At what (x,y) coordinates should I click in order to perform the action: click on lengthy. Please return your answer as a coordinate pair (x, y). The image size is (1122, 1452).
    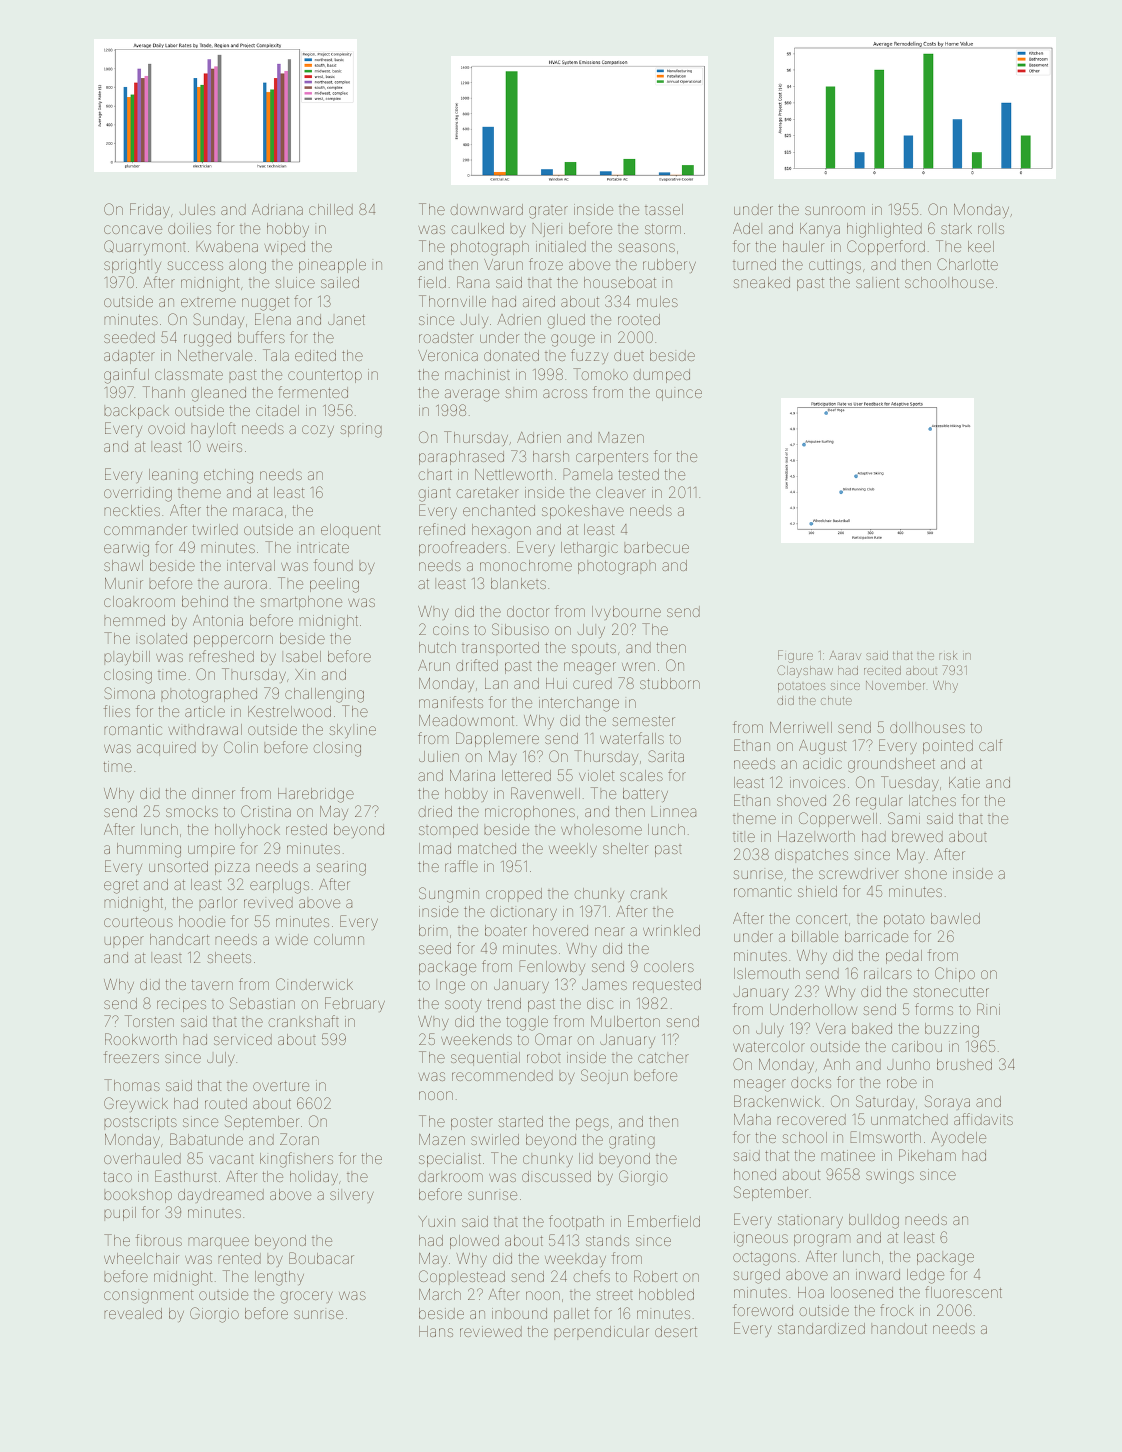
    Looking at the image, I should click on (279, 1278).
